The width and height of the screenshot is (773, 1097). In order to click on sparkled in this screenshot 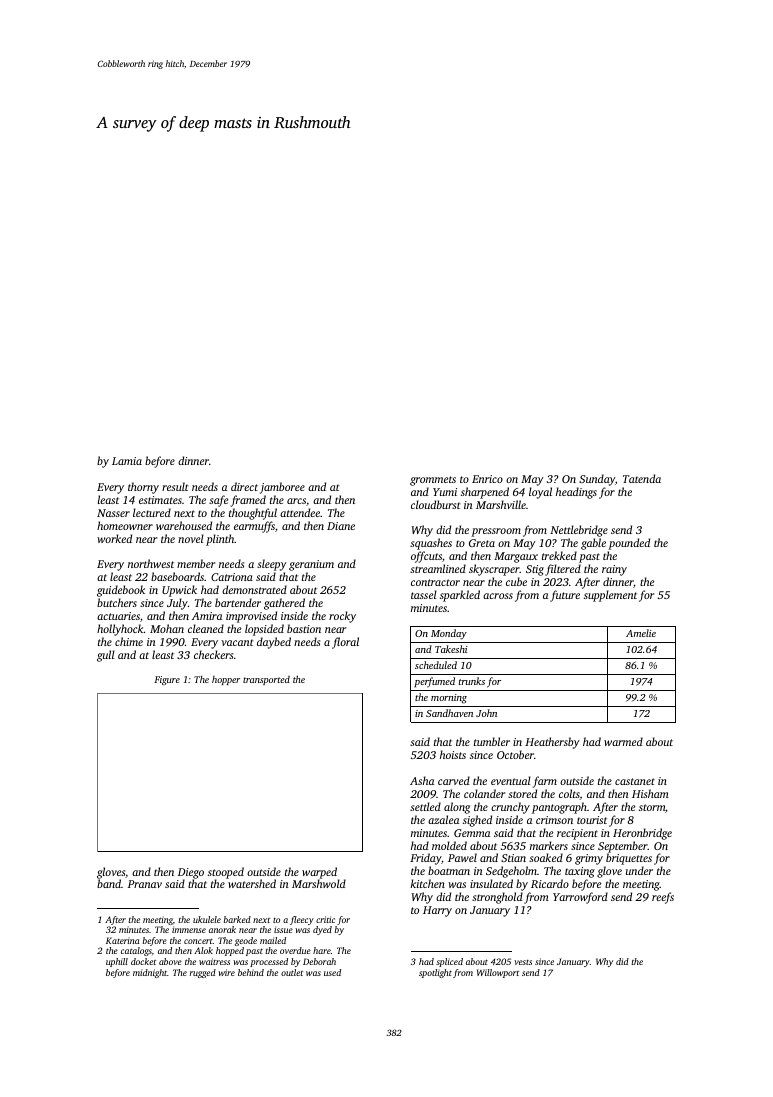, I will do `click(460, 596)`.
